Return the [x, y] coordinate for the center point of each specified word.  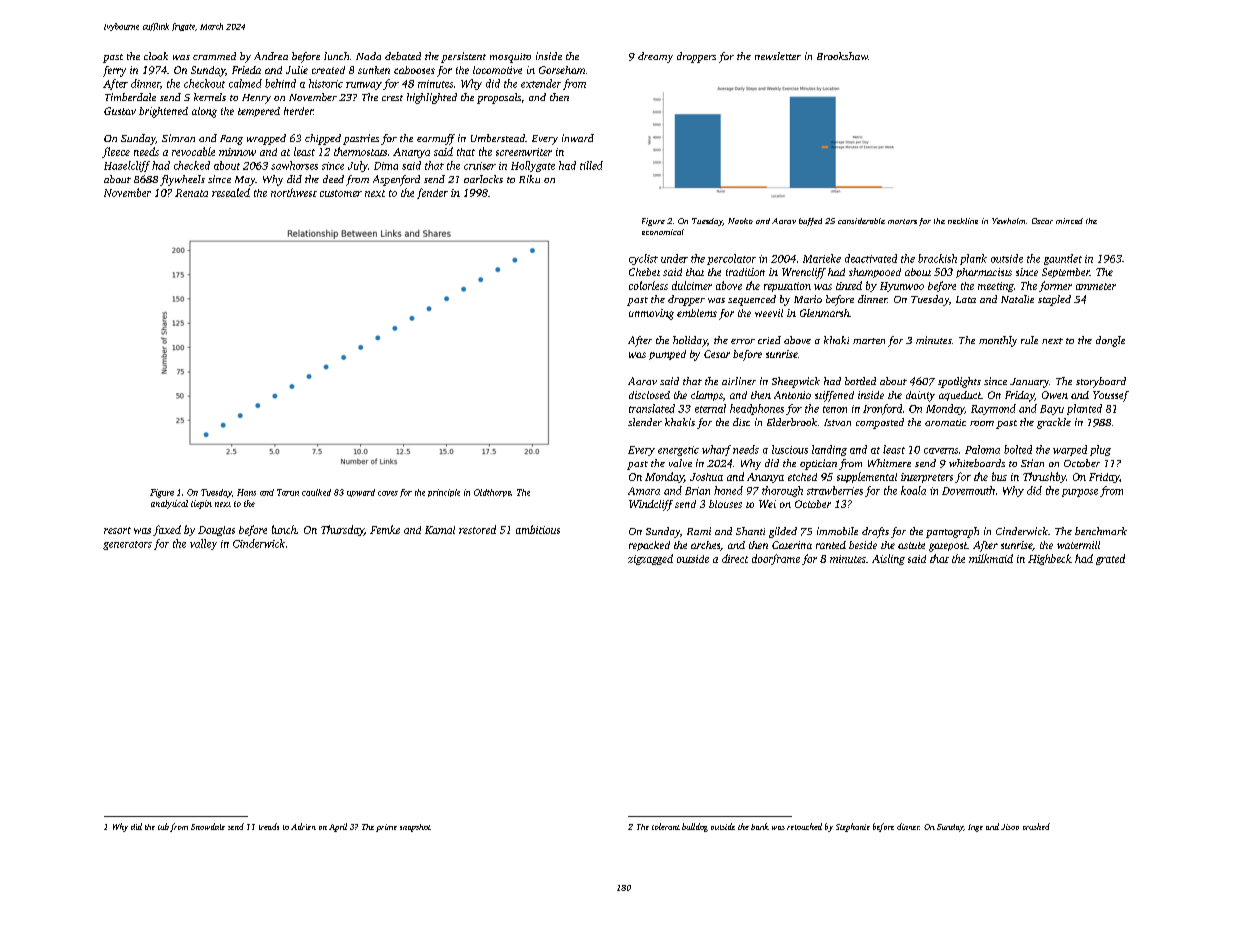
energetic [678, 451]
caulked [316, 492]
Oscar [1042, 221]
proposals [499, 98]
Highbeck [1050, 559]
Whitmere [889, 463]
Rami [699, 531]
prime [386, 828]
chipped [323, 139]
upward [361, 493]
